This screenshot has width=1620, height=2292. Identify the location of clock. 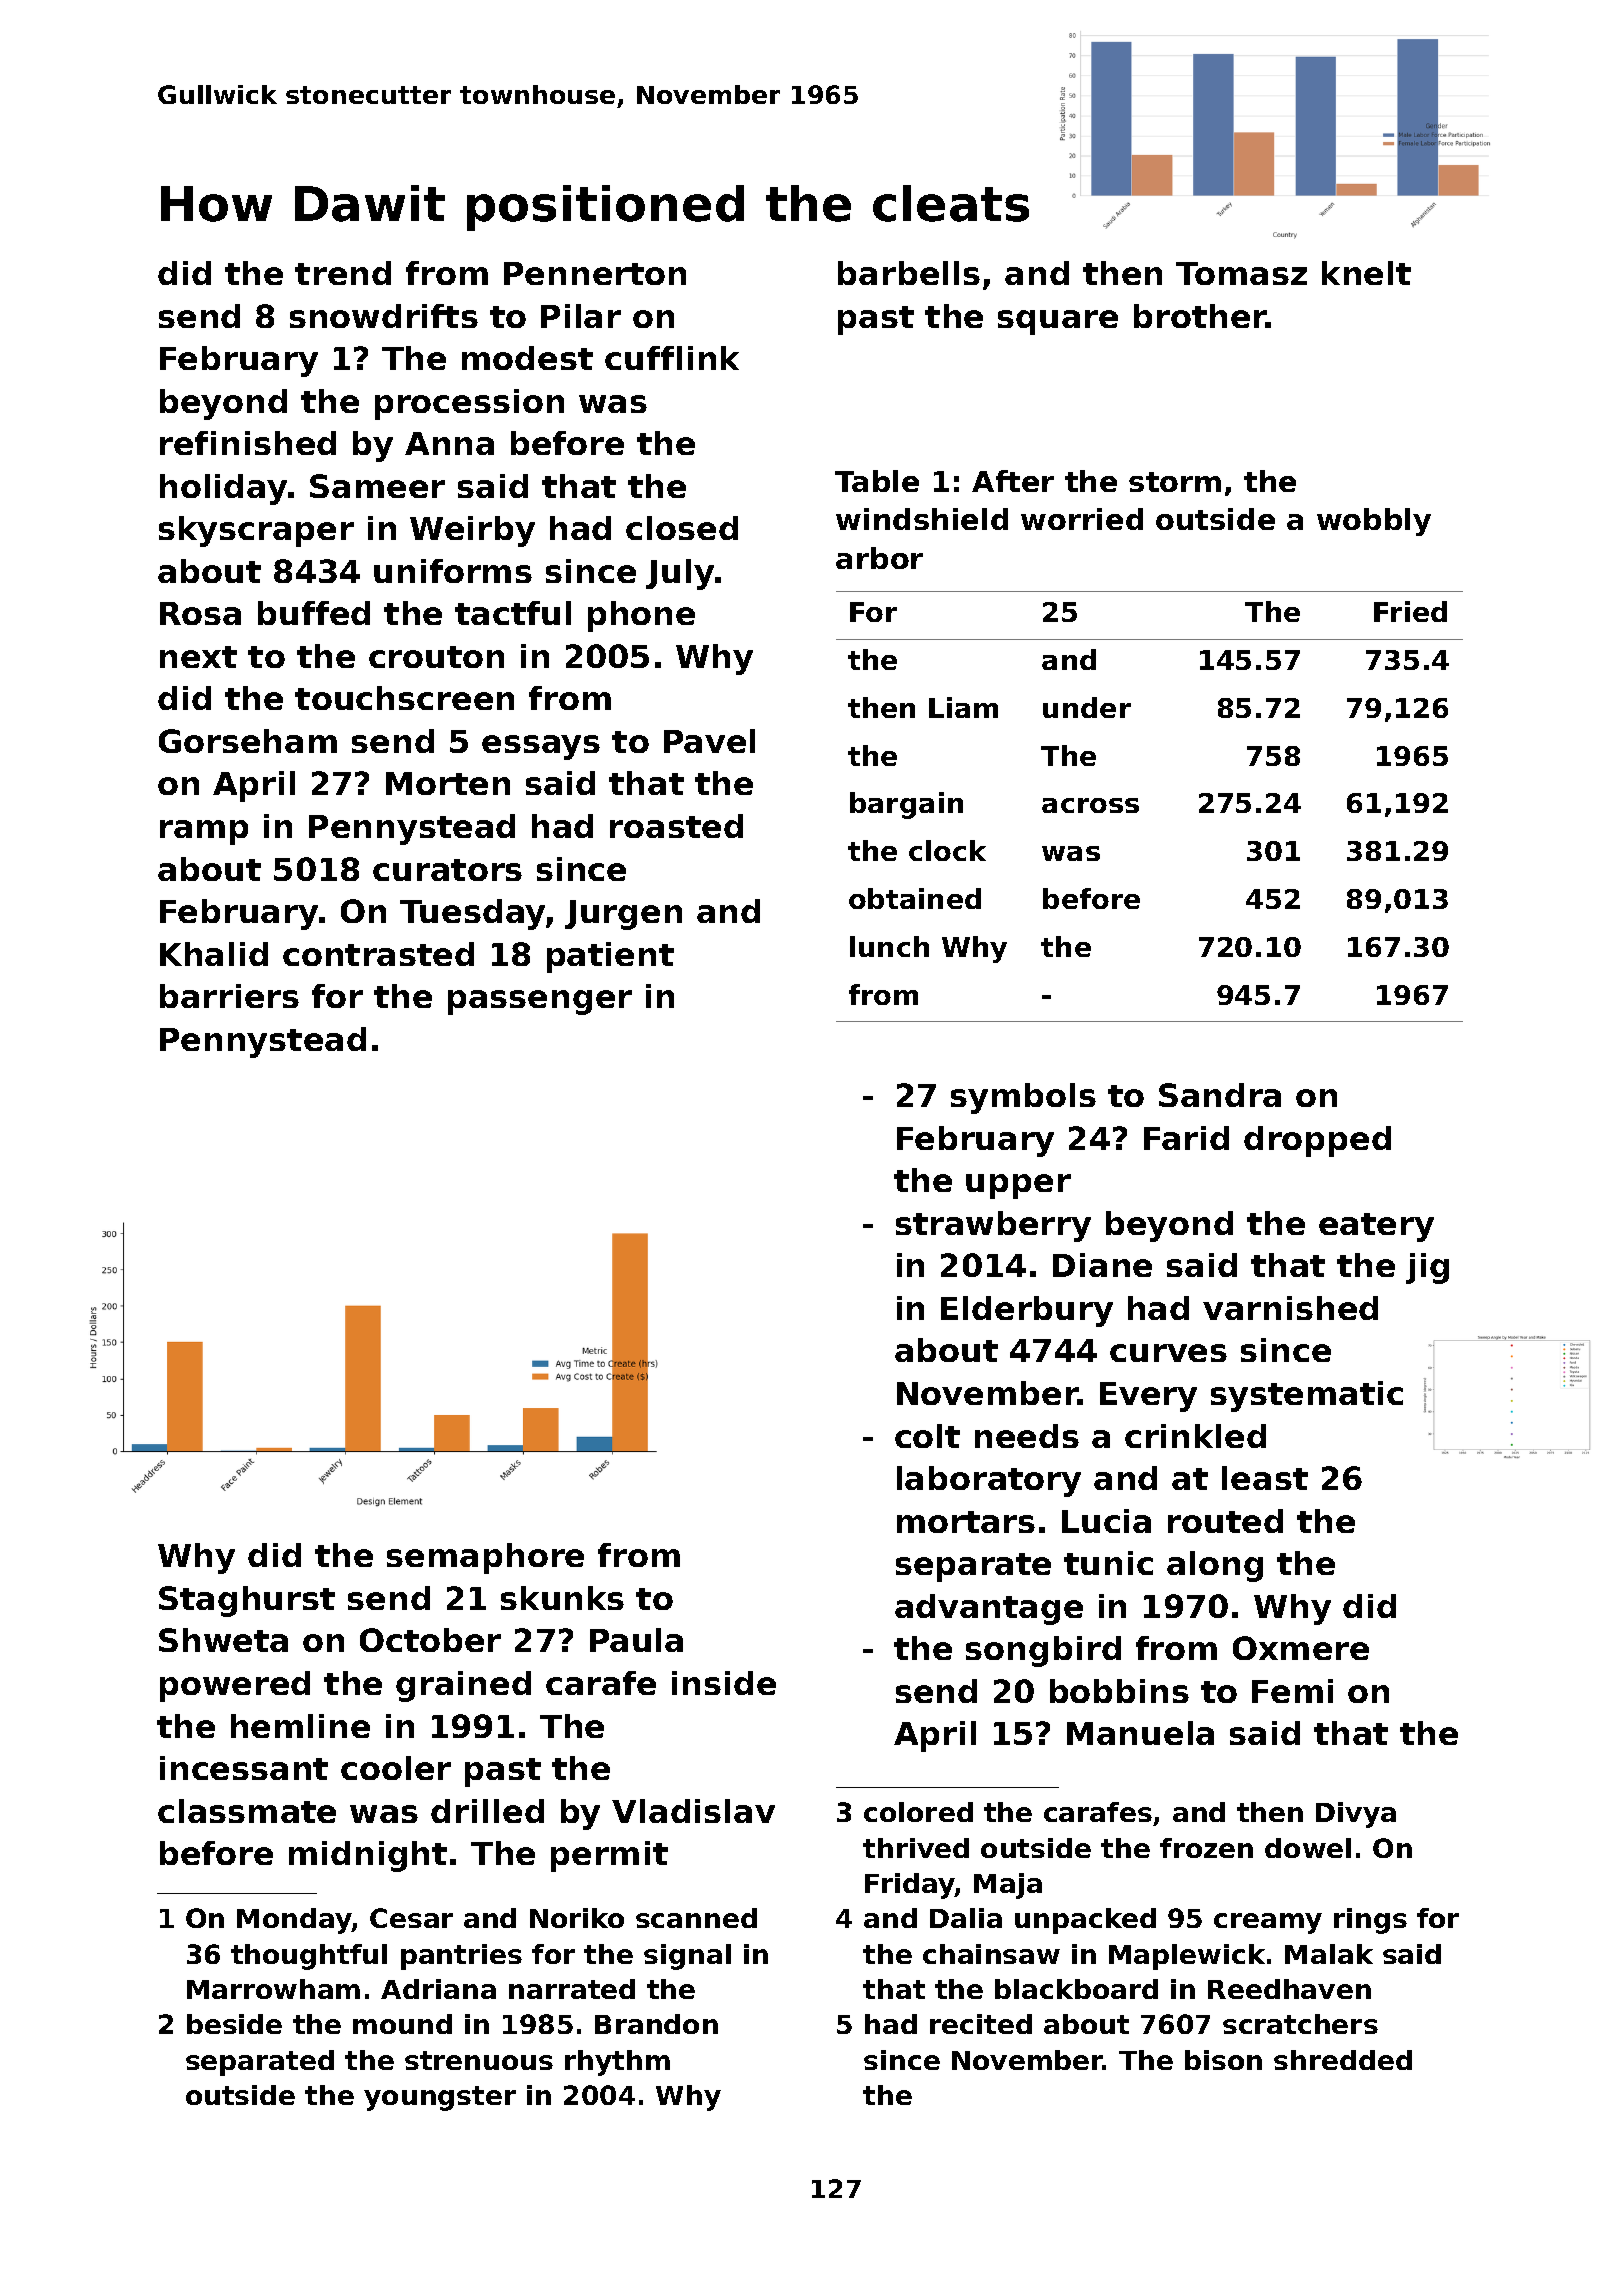
(947, 850).
